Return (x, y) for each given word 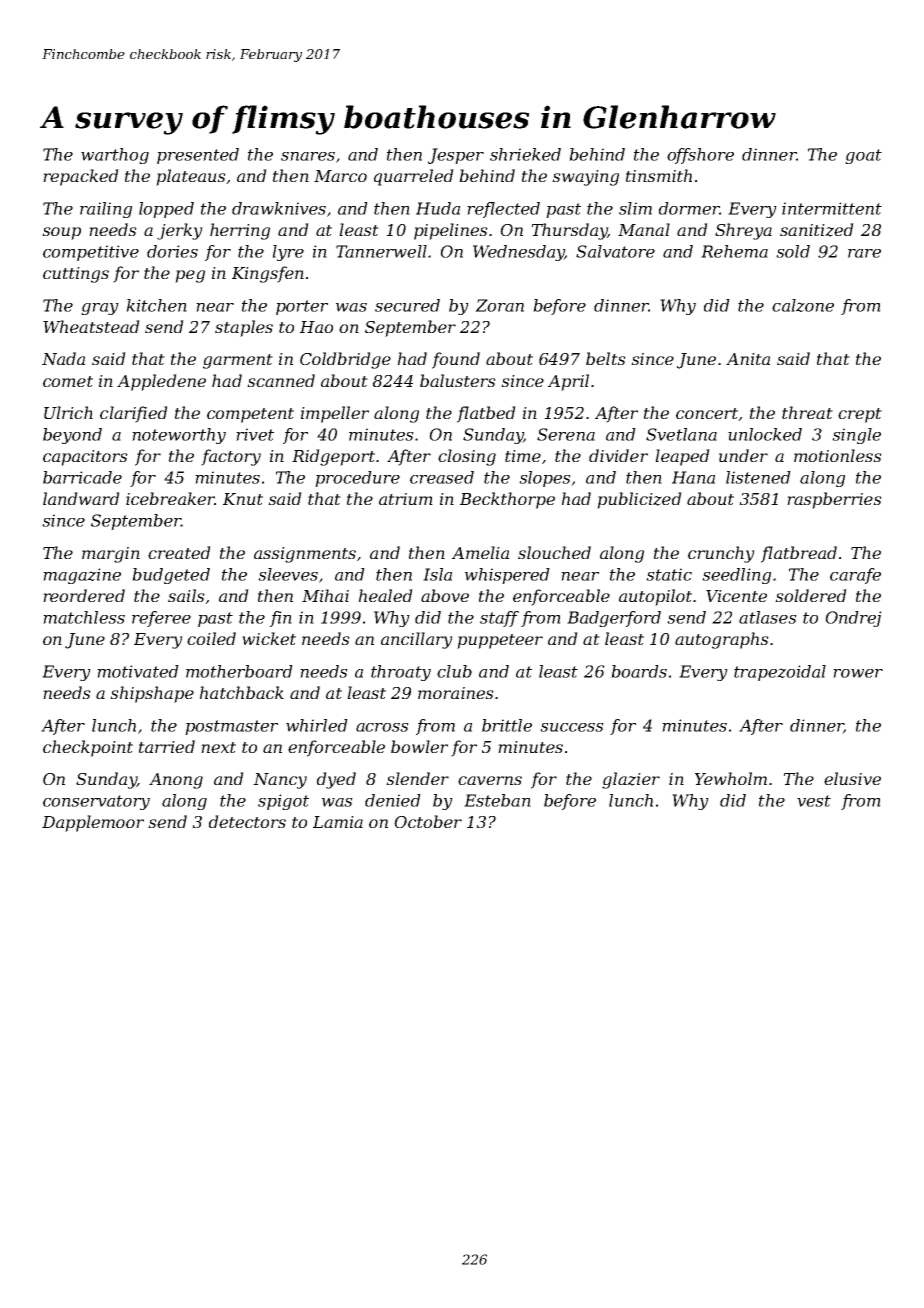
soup (61, 233)
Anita (748, 359)
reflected (503, 210)
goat (863, 156)
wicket (269, 638)
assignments (305, 555)
